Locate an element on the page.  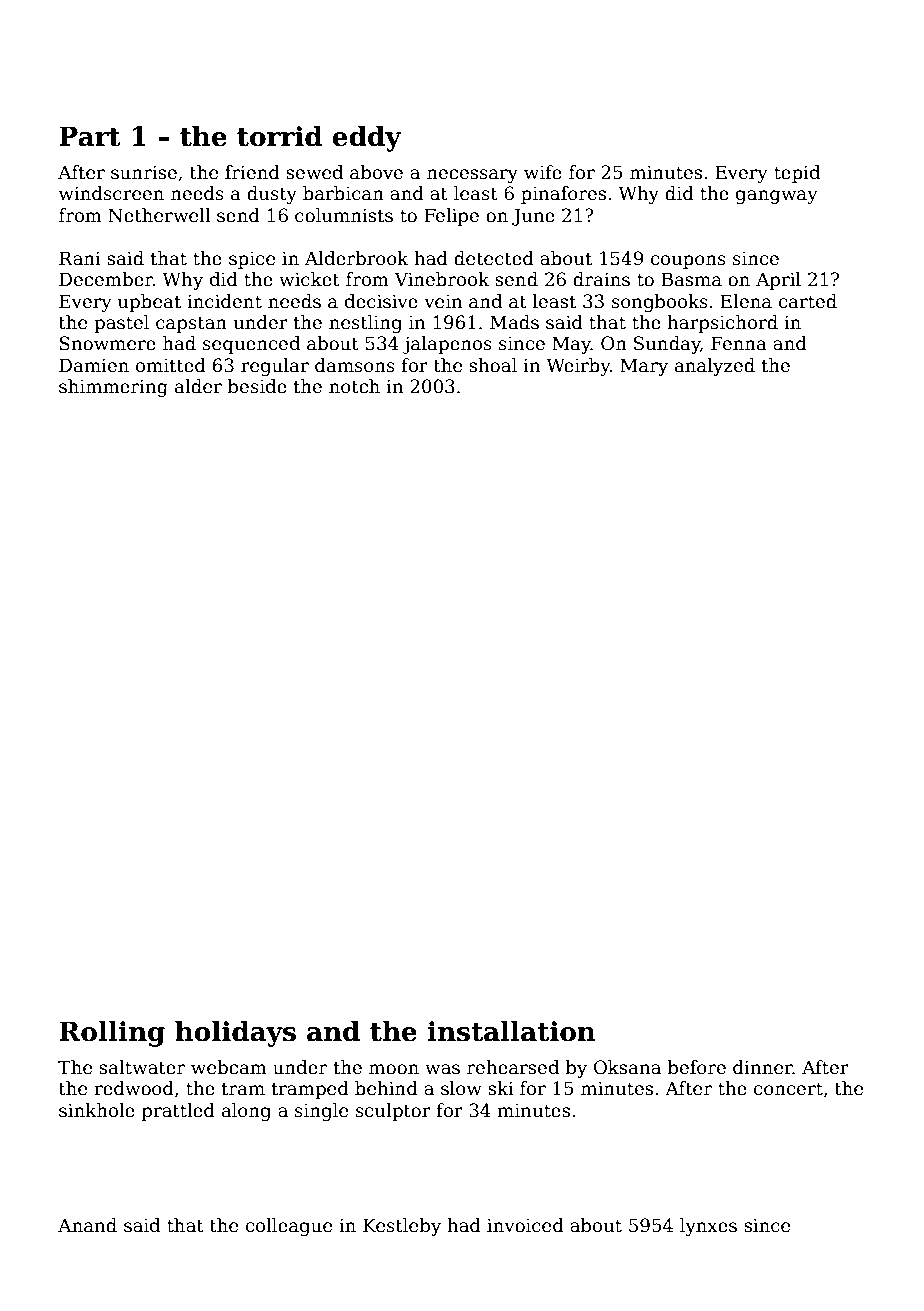
moon is located at coordinates (394, 1069).
